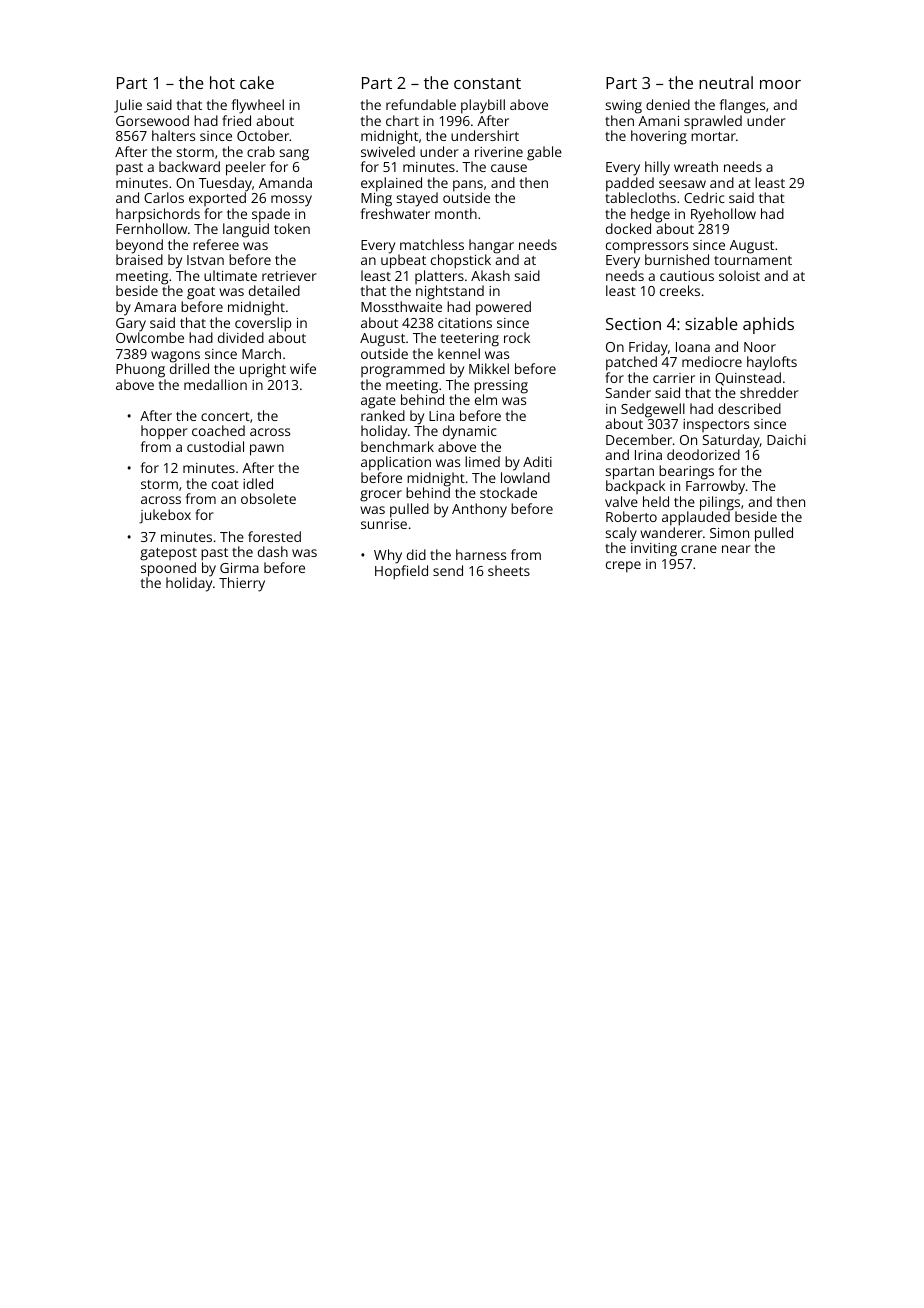 Image resolution: width=924 pixels, height=1308 pixels. What do you see at coordinates (258, 483) in the screenshot?
I see `idled` at bounding box center [258, 483].
